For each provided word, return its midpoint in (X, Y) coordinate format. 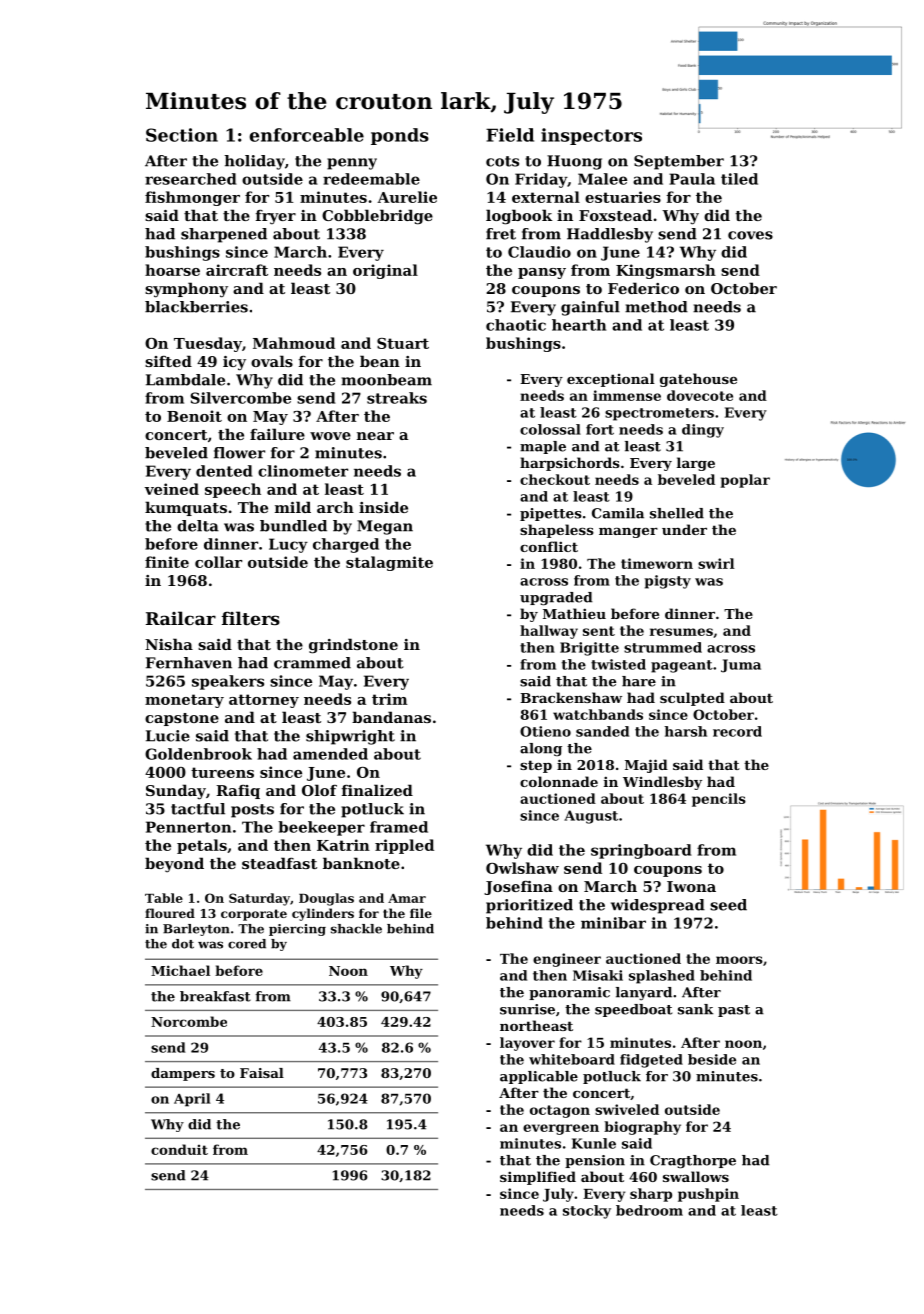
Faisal (262, 1073)
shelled (677, 513)
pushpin (708, 1195)
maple (543, 447)
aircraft (237, 270)
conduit (179, 1149)
